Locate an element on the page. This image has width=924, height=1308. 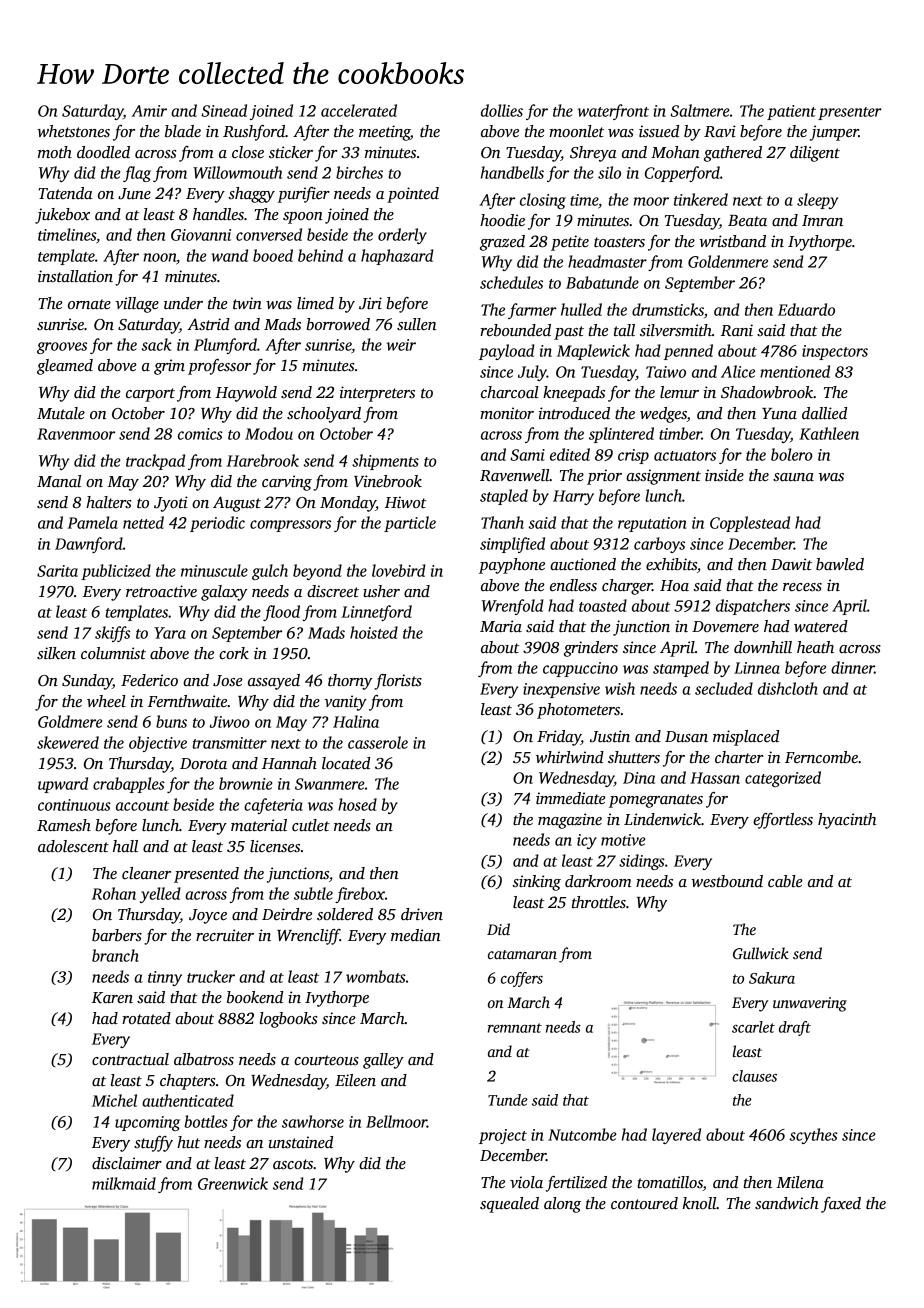
albatross is located at coordinates (204, 1059).
